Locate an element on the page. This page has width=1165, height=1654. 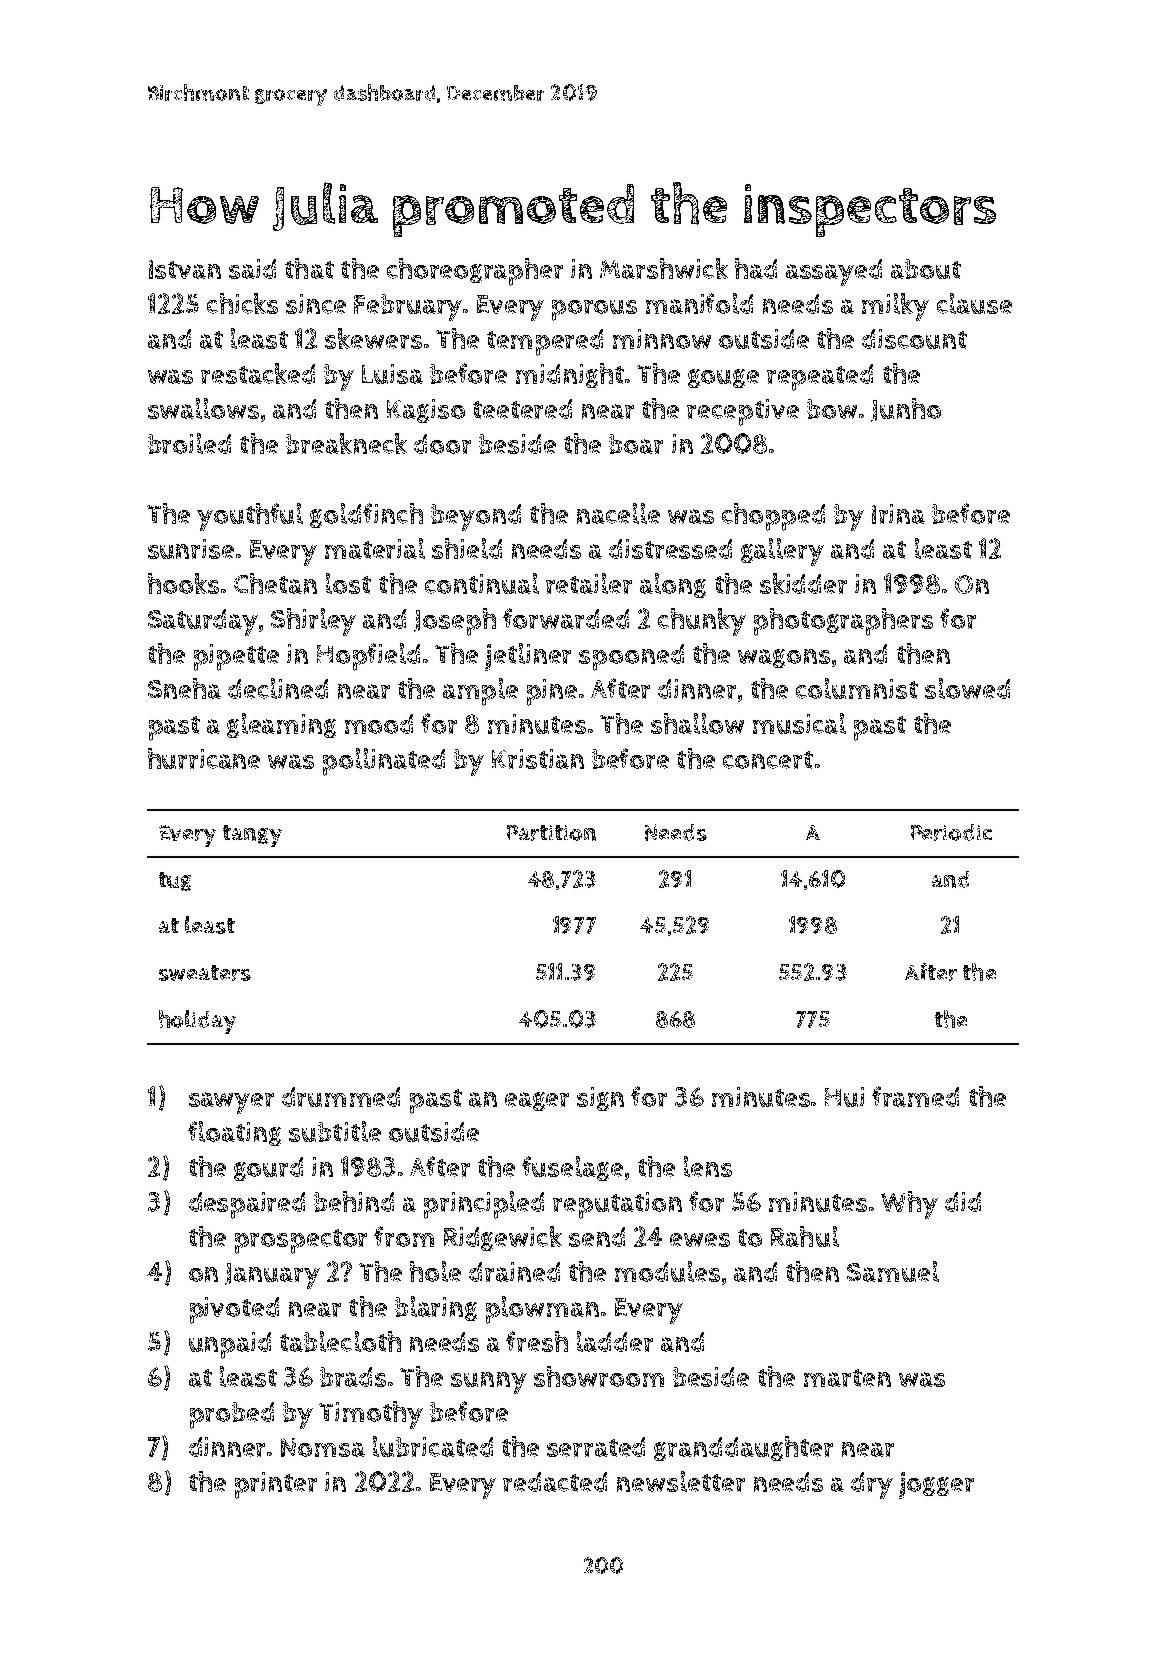
lubricated is located at coordinates (433, 1446).
